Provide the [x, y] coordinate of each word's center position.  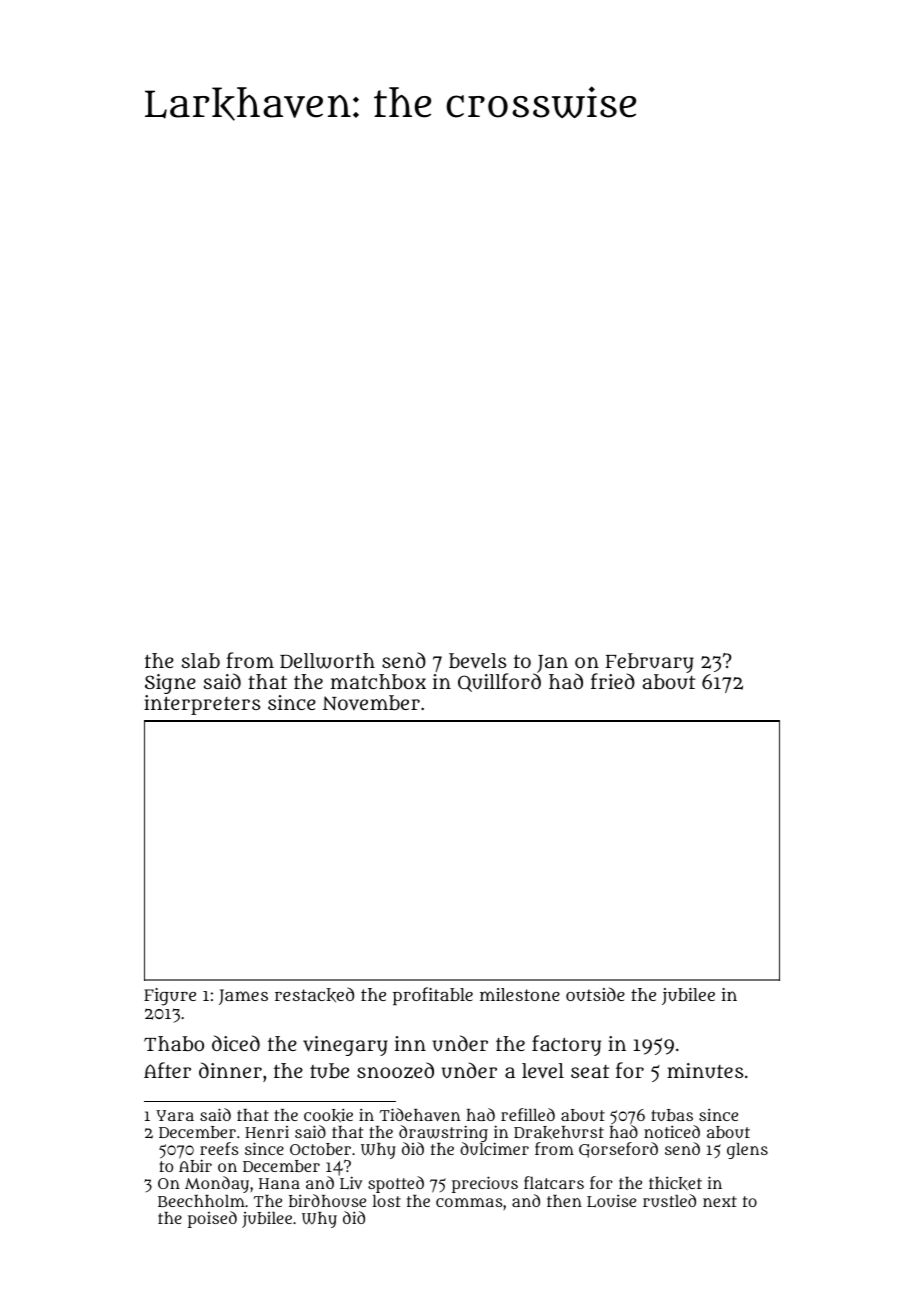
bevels [477, 661]
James [243, 997]
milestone [520, 994]
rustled [669, 1200]
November [371, 703]
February [650, 663]
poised [212, 1219]
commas [469, 1202]
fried [613, 681]
